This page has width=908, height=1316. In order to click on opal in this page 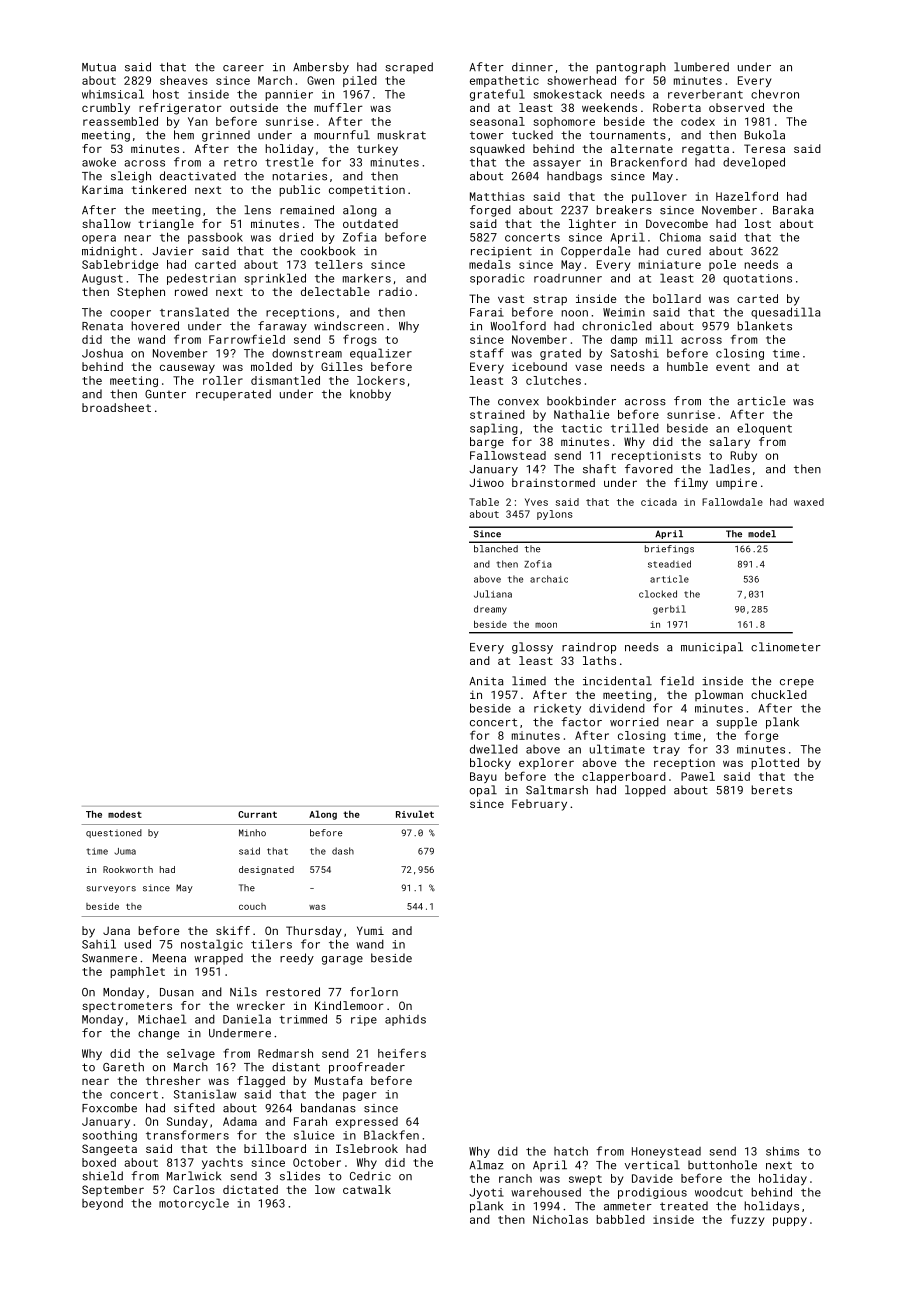, I will do `click(483, 791)`.
